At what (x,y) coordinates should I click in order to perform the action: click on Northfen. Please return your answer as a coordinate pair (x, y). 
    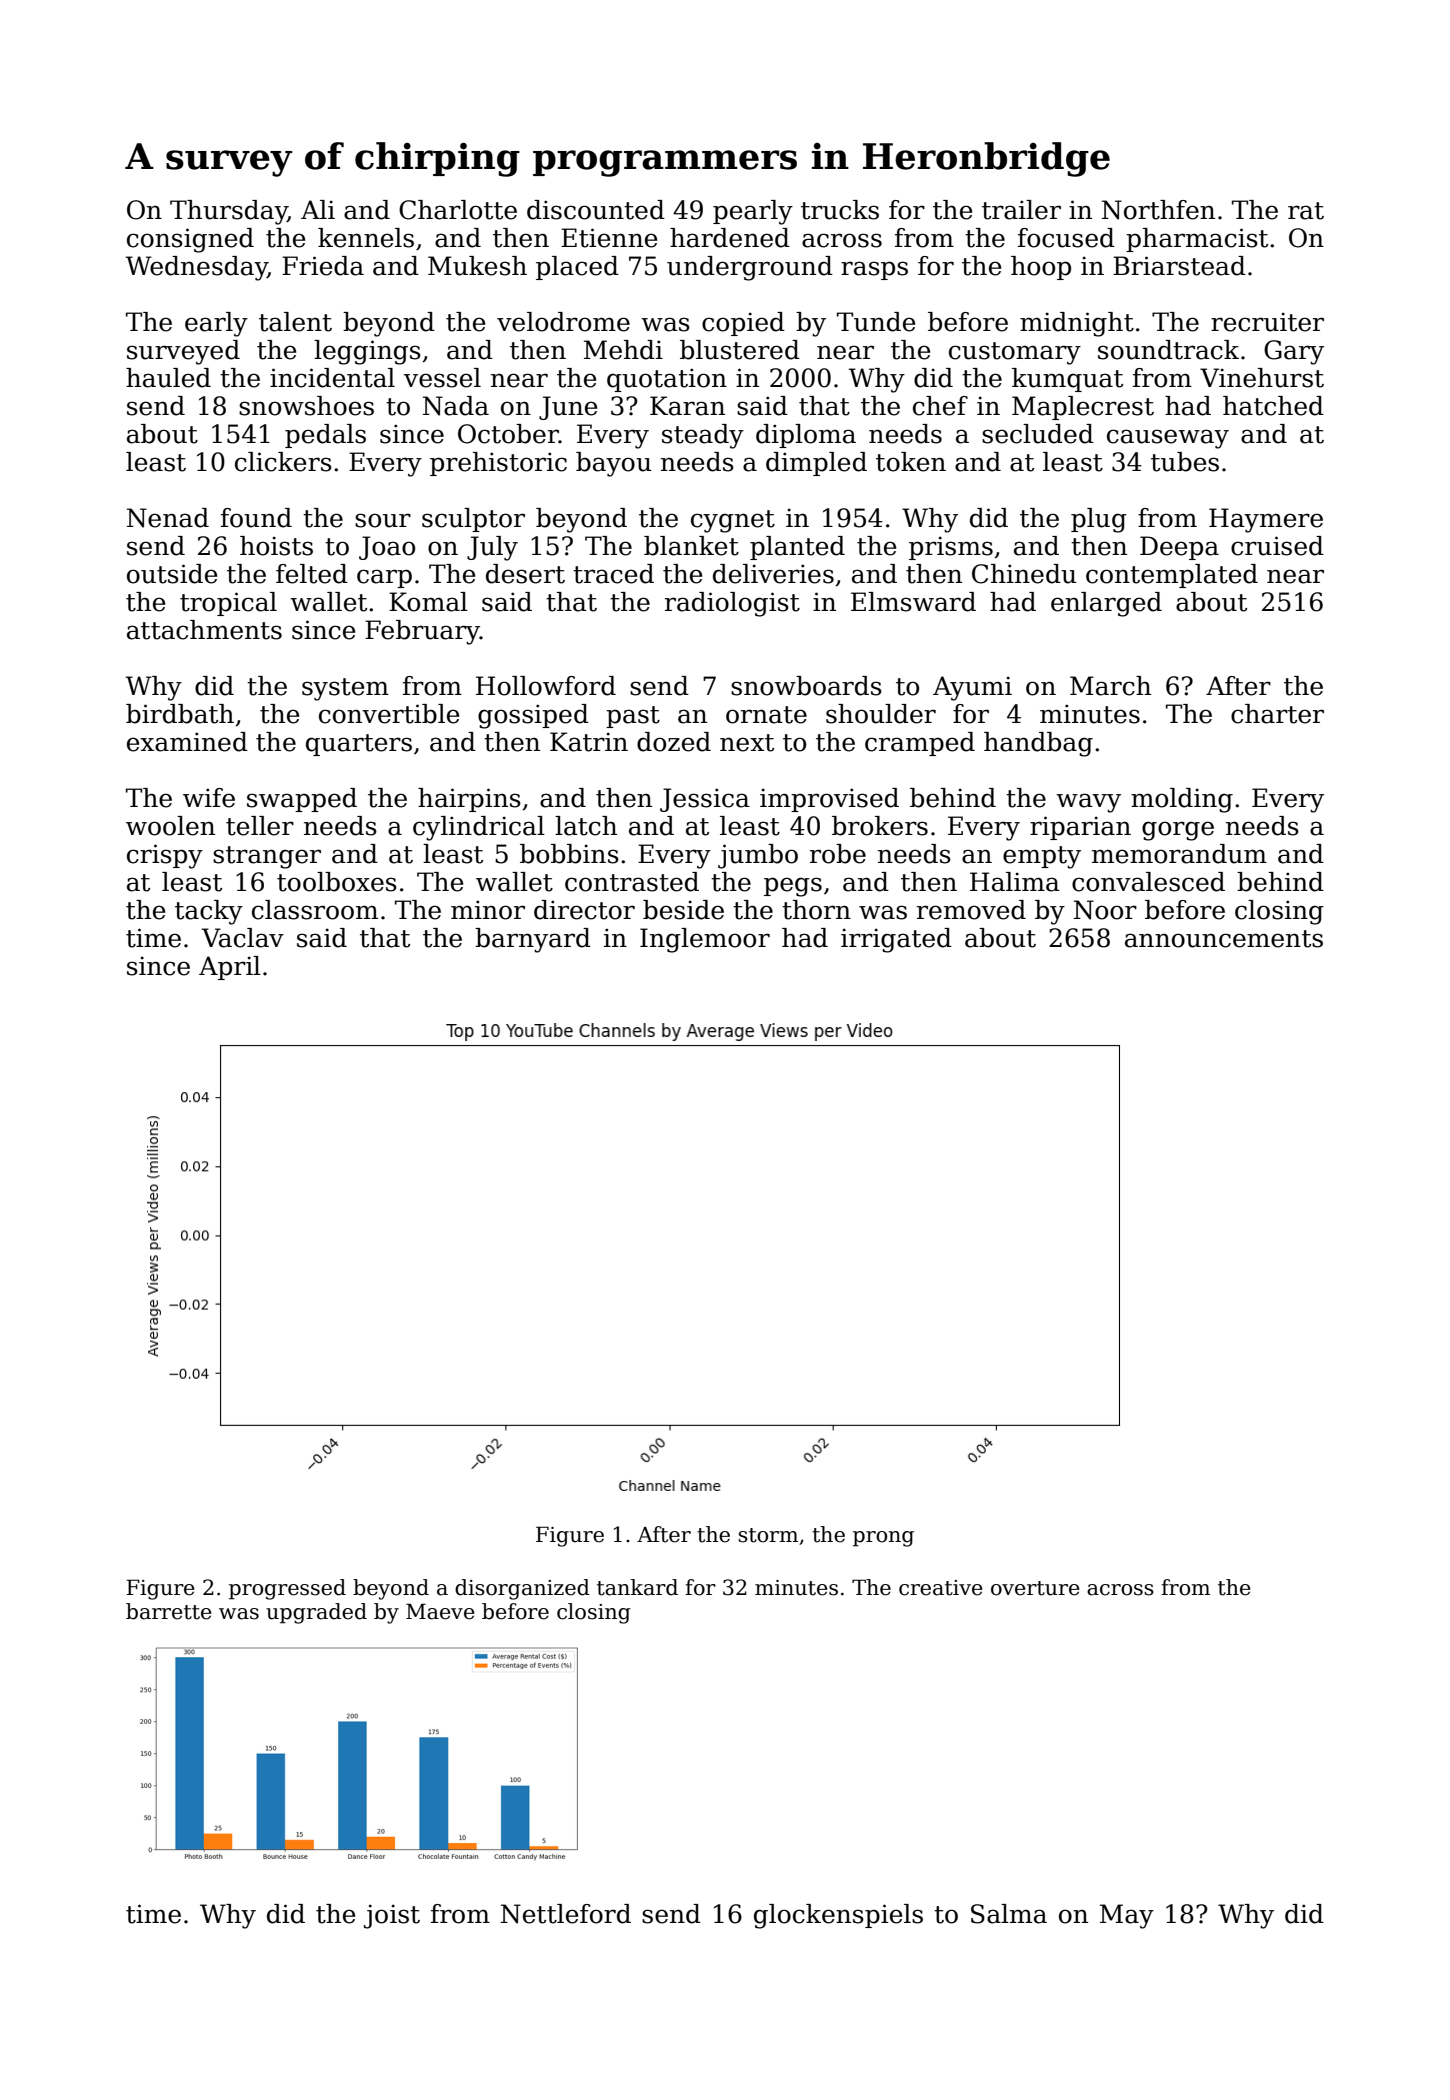
    Looking at the image, I should click on (1158, 210).
